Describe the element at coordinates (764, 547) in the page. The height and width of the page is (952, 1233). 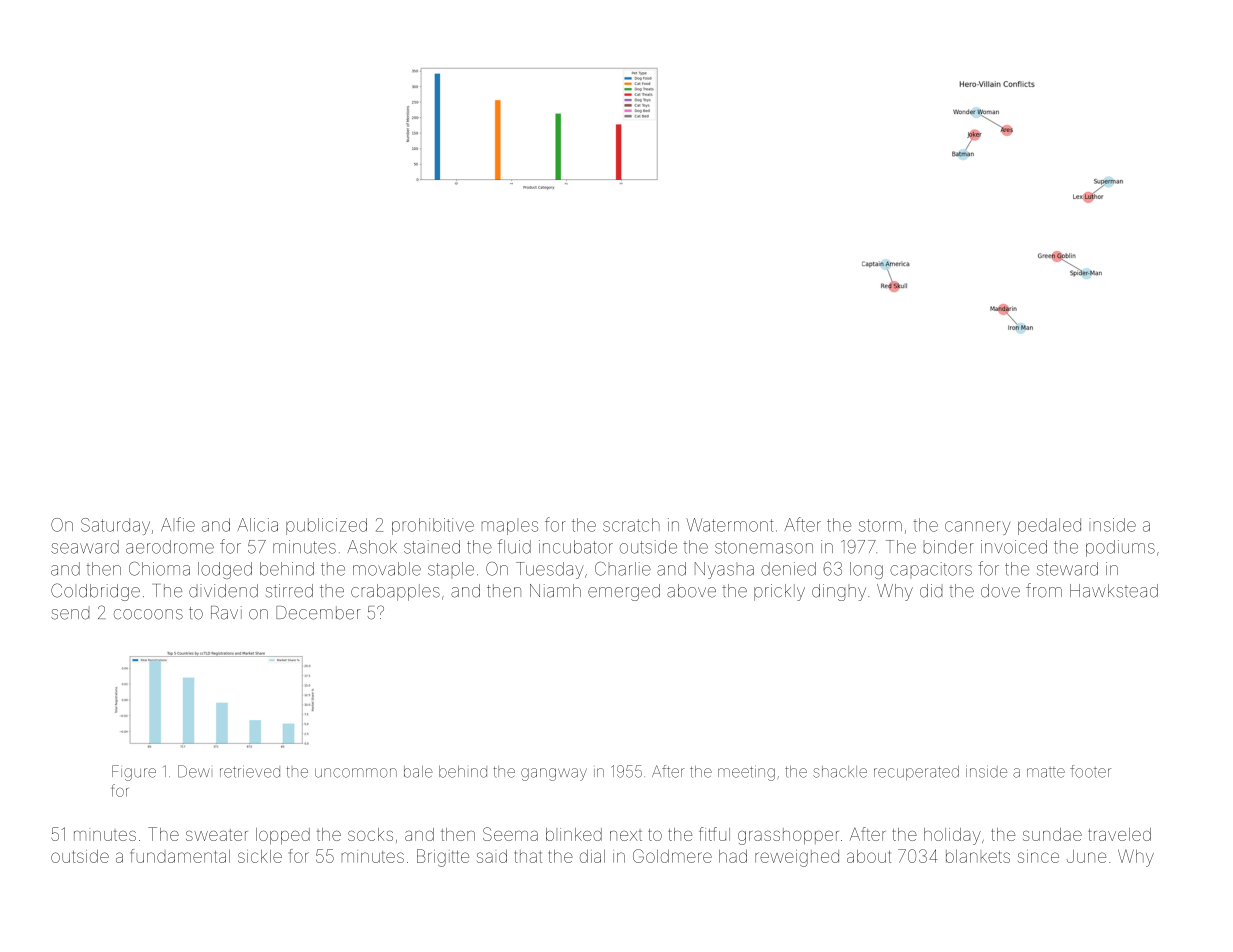
I see `stonemason` at that location.
